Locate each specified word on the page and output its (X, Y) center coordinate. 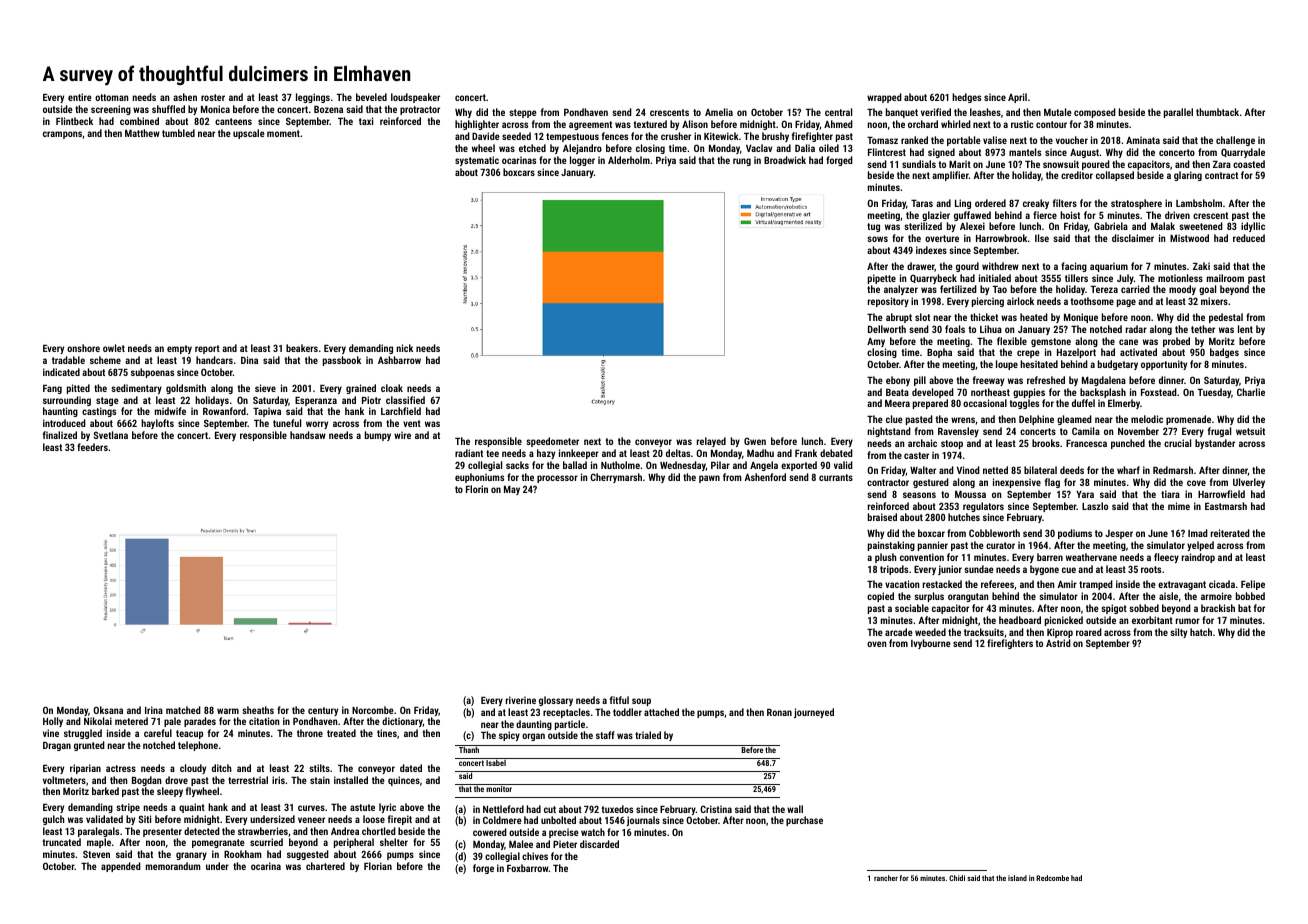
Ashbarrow (399, 360)
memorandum (173, 866)
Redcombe (1052, 878)
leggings (313, 98)
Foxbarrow (528, 868)
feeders (92, 447)
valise (995, 140)
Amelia (719, 112)
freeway (988, 381)
